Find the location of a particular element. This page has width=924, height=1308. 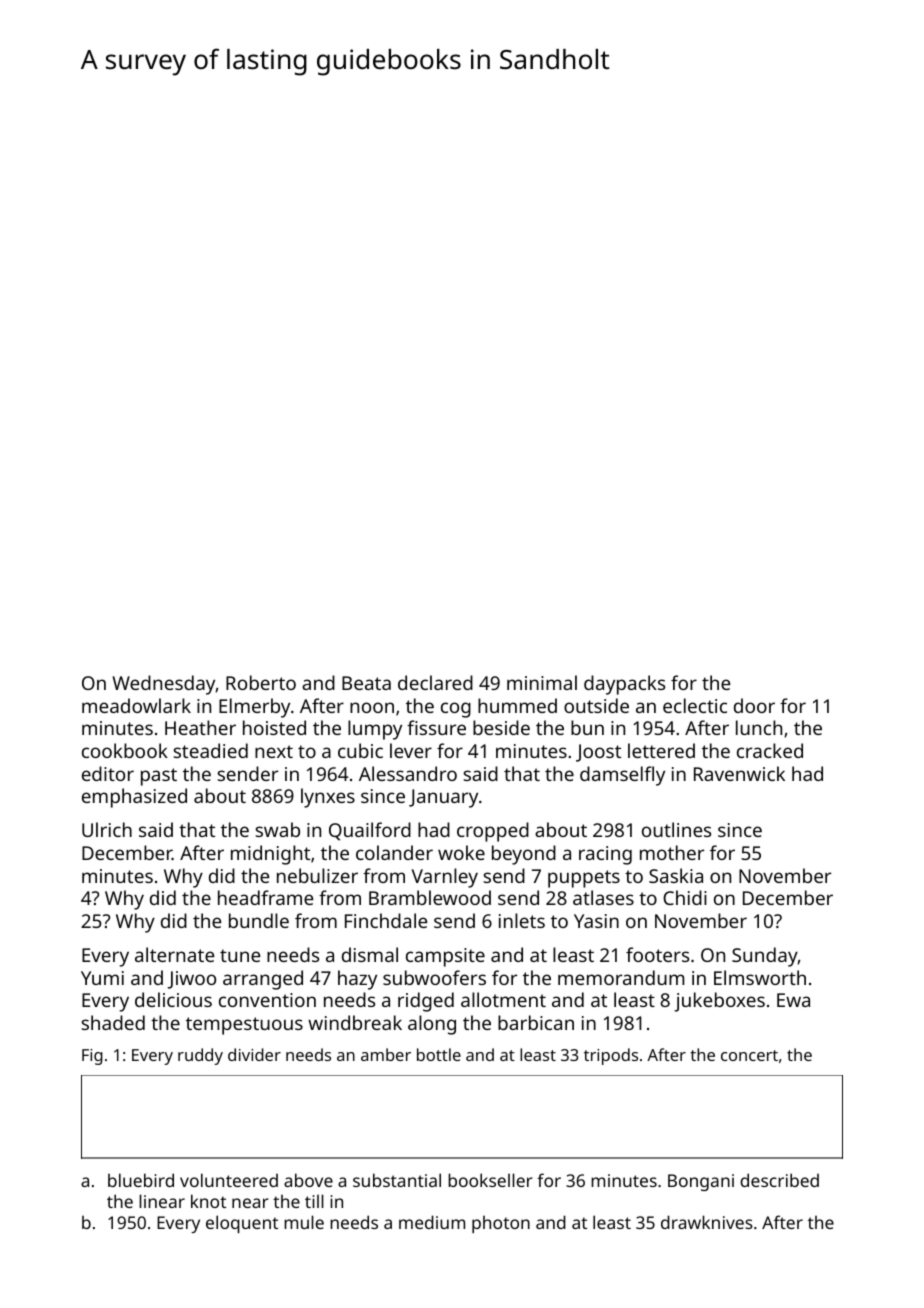

door is located at coordinates (754, 705).
